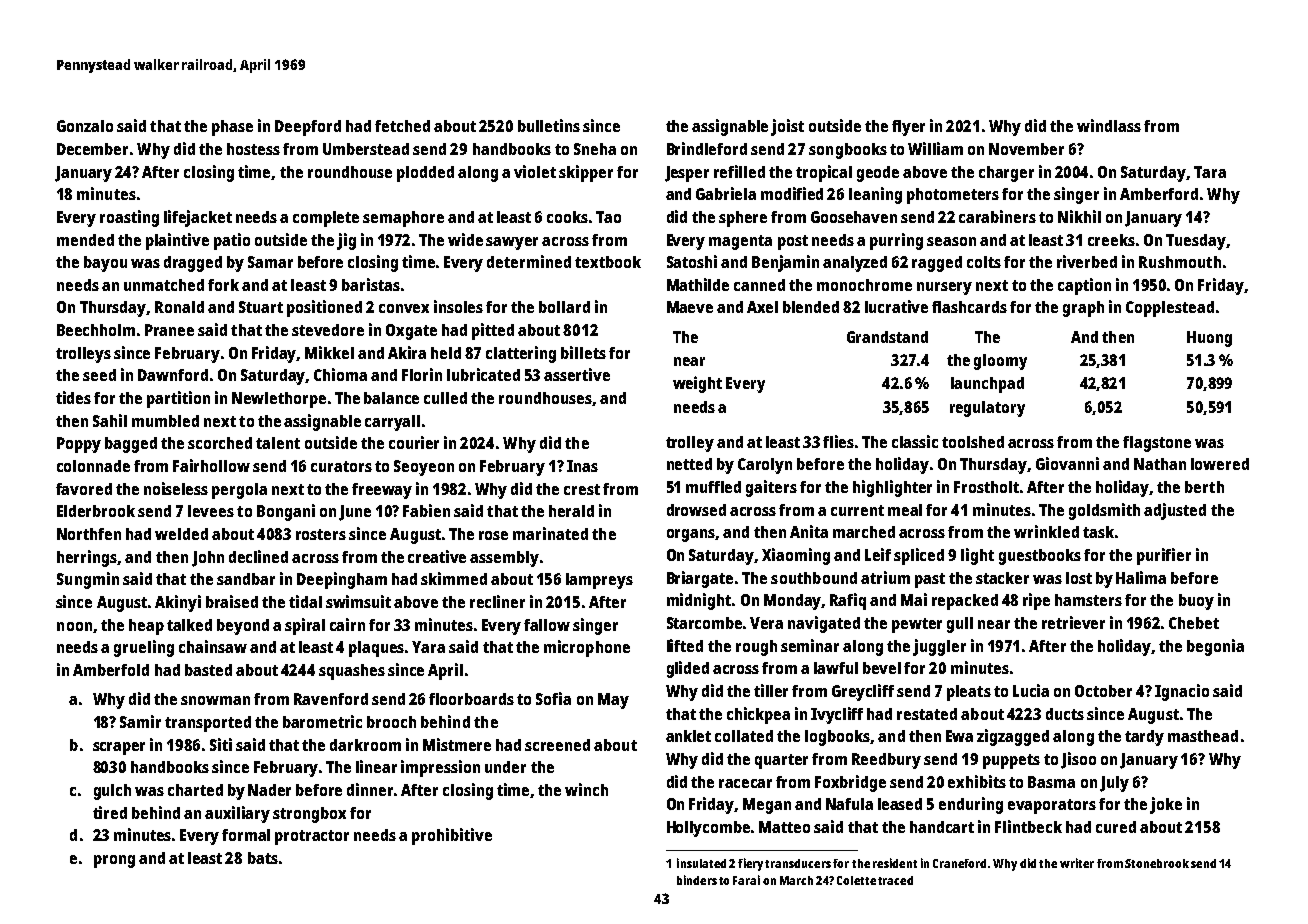  Describe the element at coordinates (177, 241) in the page. I see `plaintive` at that location.
